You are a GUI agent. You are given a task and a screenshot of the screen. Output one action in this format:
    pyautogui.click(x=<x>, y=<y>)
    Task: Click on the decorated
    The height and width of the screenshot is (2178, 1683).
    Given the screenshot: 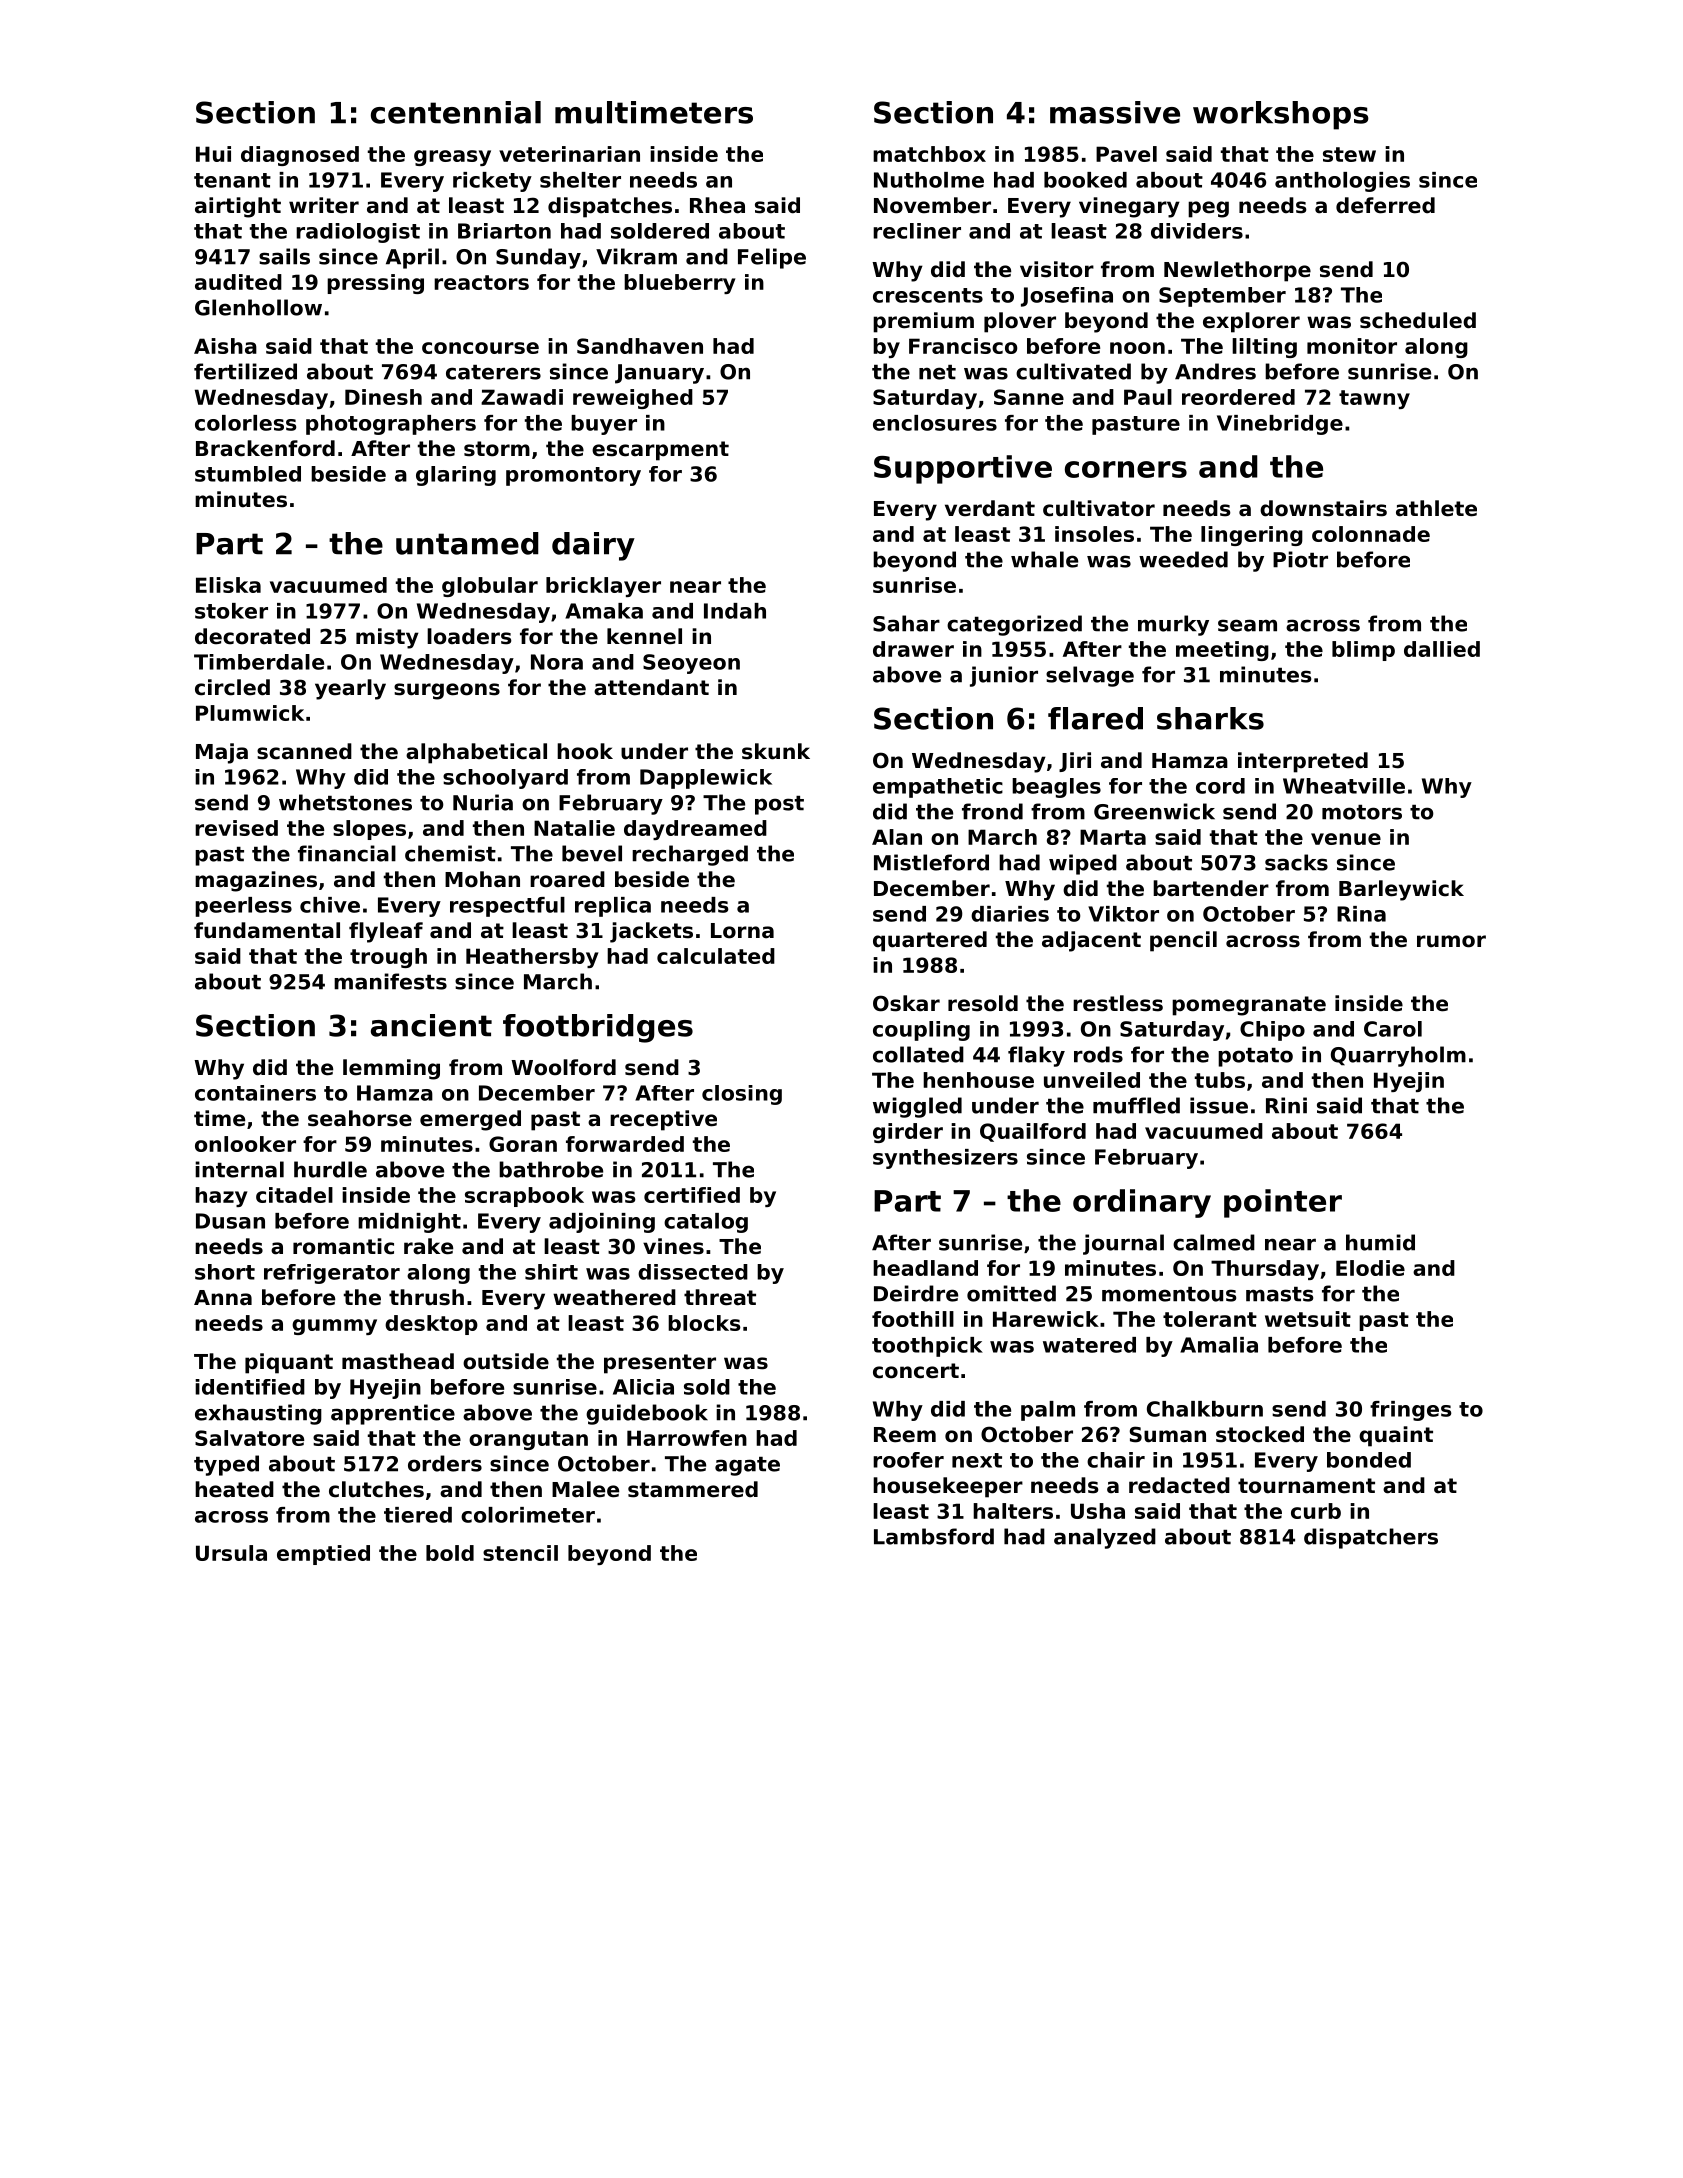 What is the action you would take?
    pyautogui.click(x=252, y=636)
